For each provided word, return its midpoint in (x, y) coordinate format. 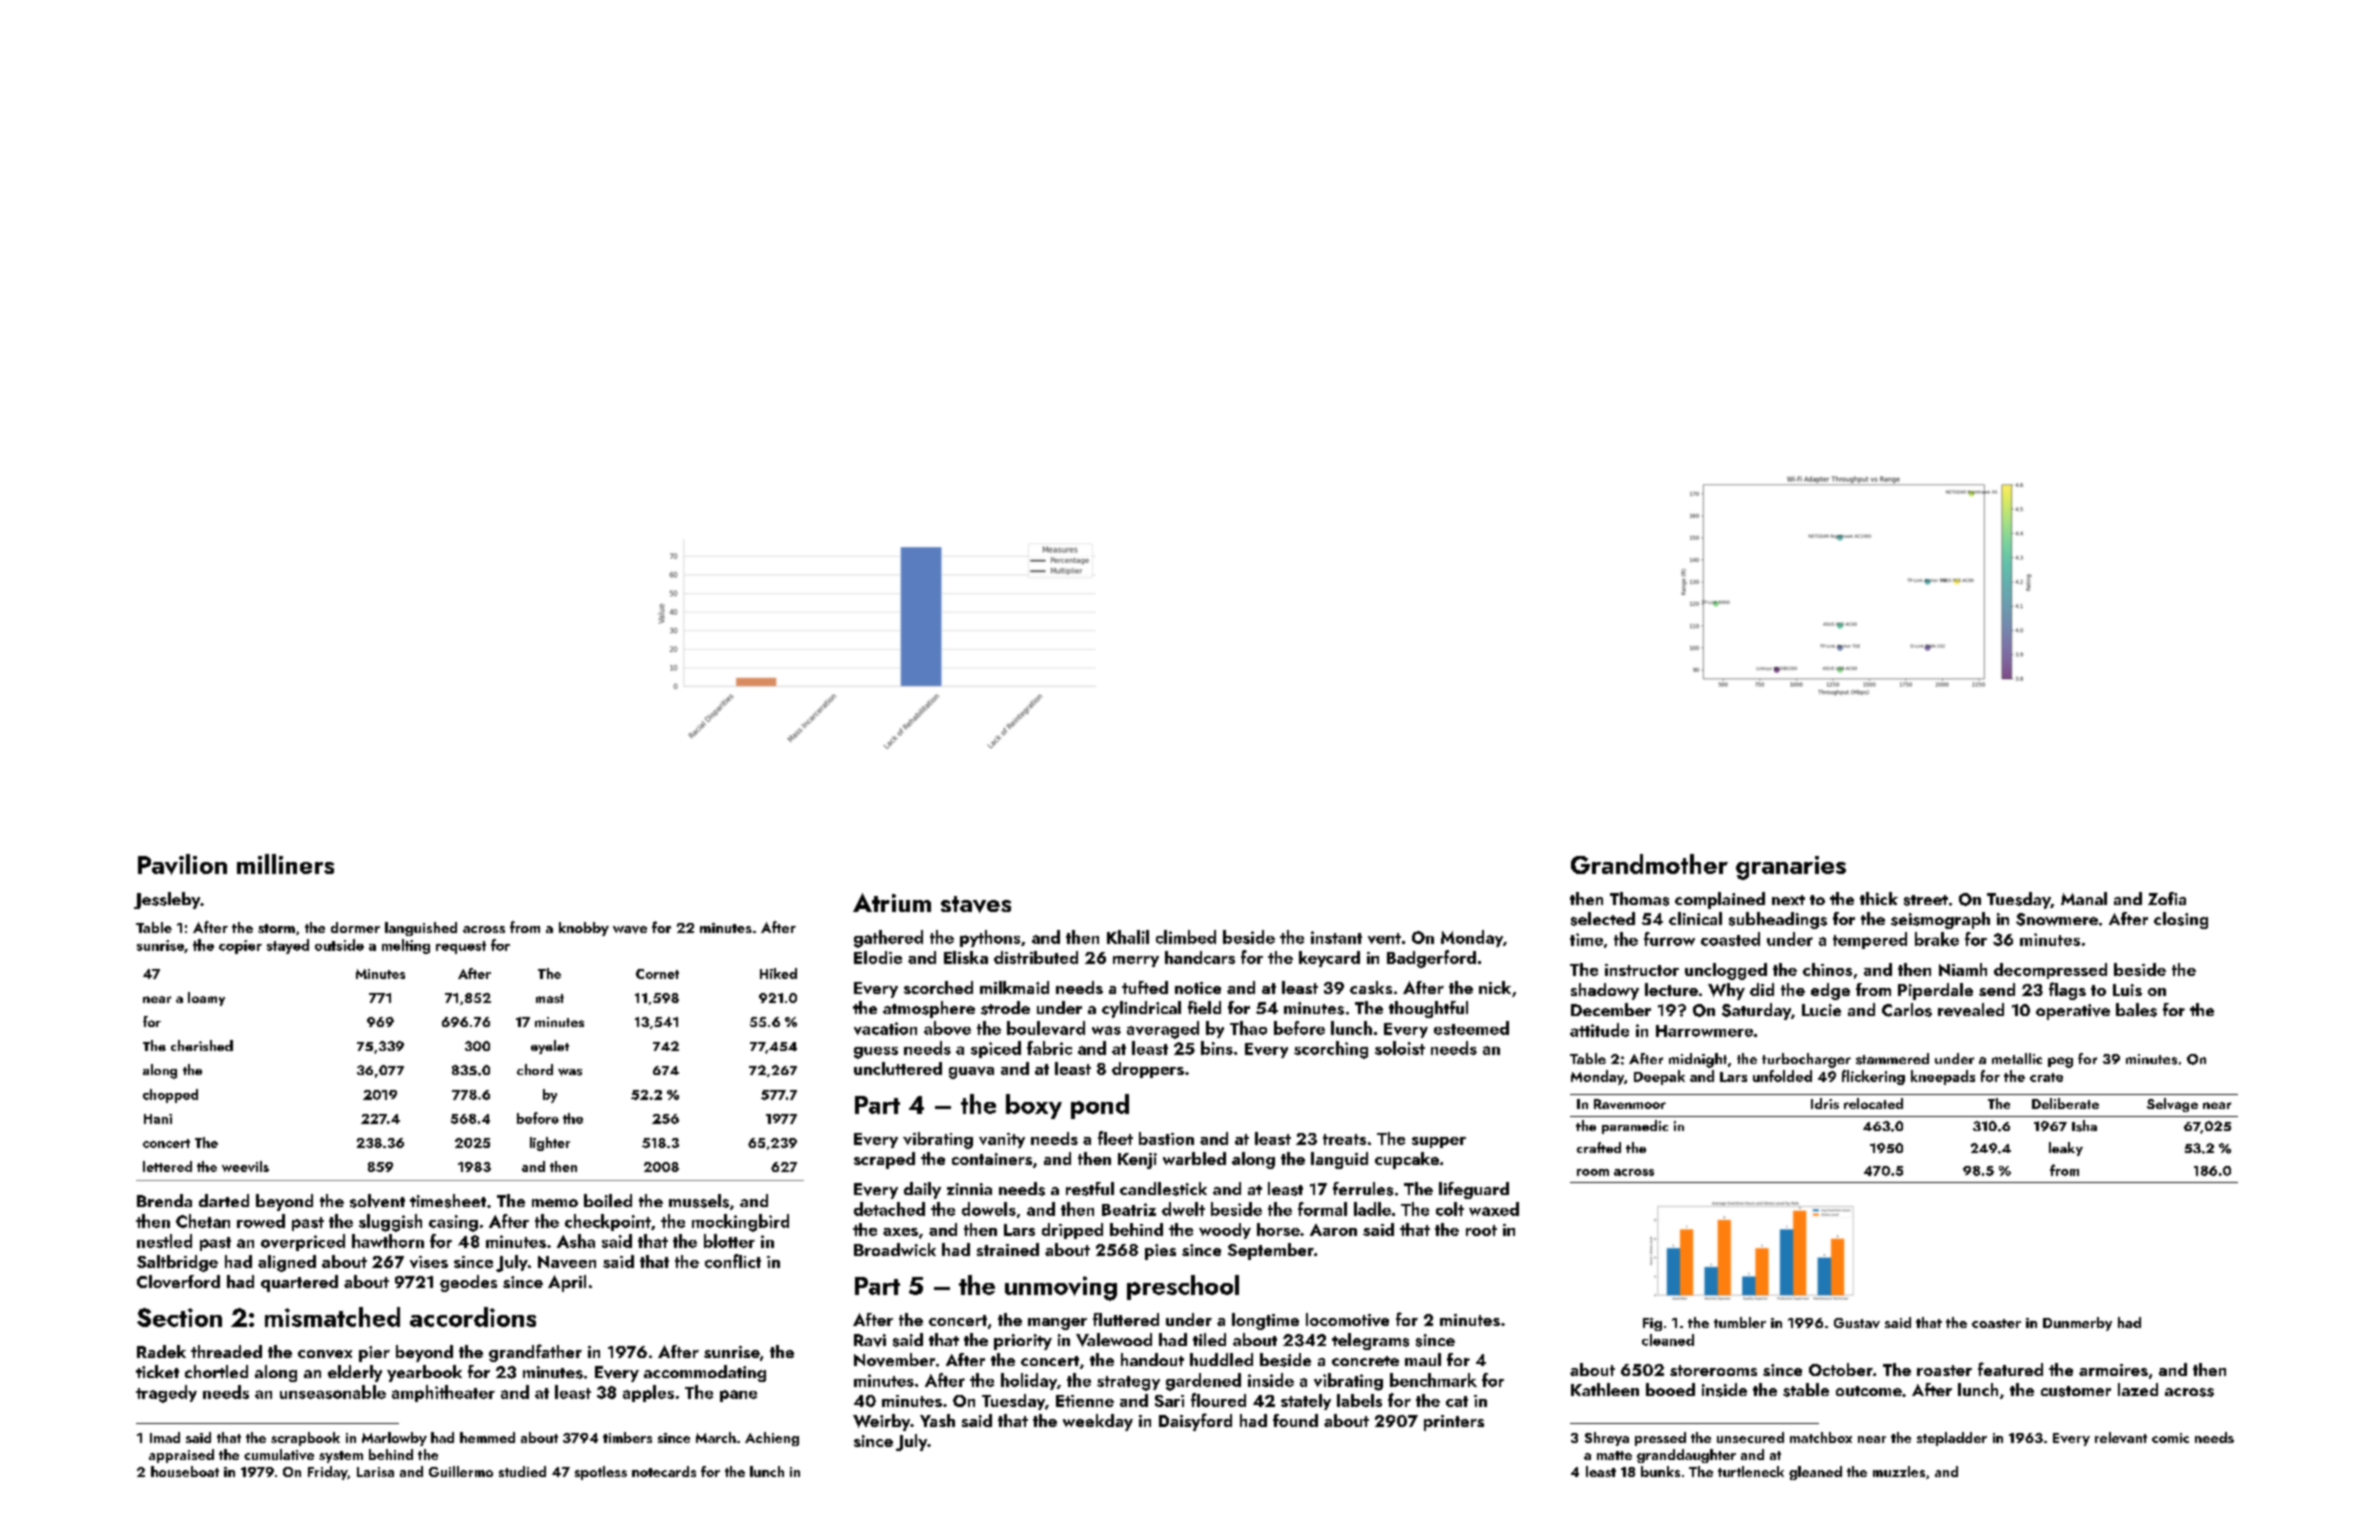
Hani (158, 1119)
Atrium (892, 902)
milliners (285, 864)
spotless (601, 1473)
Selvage (2172, 1105)
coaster (1996, 1323)
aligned (287, 1263)
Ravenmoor (1630, 1104)
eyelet (550, 1047)
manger (1057, 1324)
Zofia (2167, 898)
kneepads (1943, 1077)
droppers (1148, 1070)
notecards (664, 1471)
